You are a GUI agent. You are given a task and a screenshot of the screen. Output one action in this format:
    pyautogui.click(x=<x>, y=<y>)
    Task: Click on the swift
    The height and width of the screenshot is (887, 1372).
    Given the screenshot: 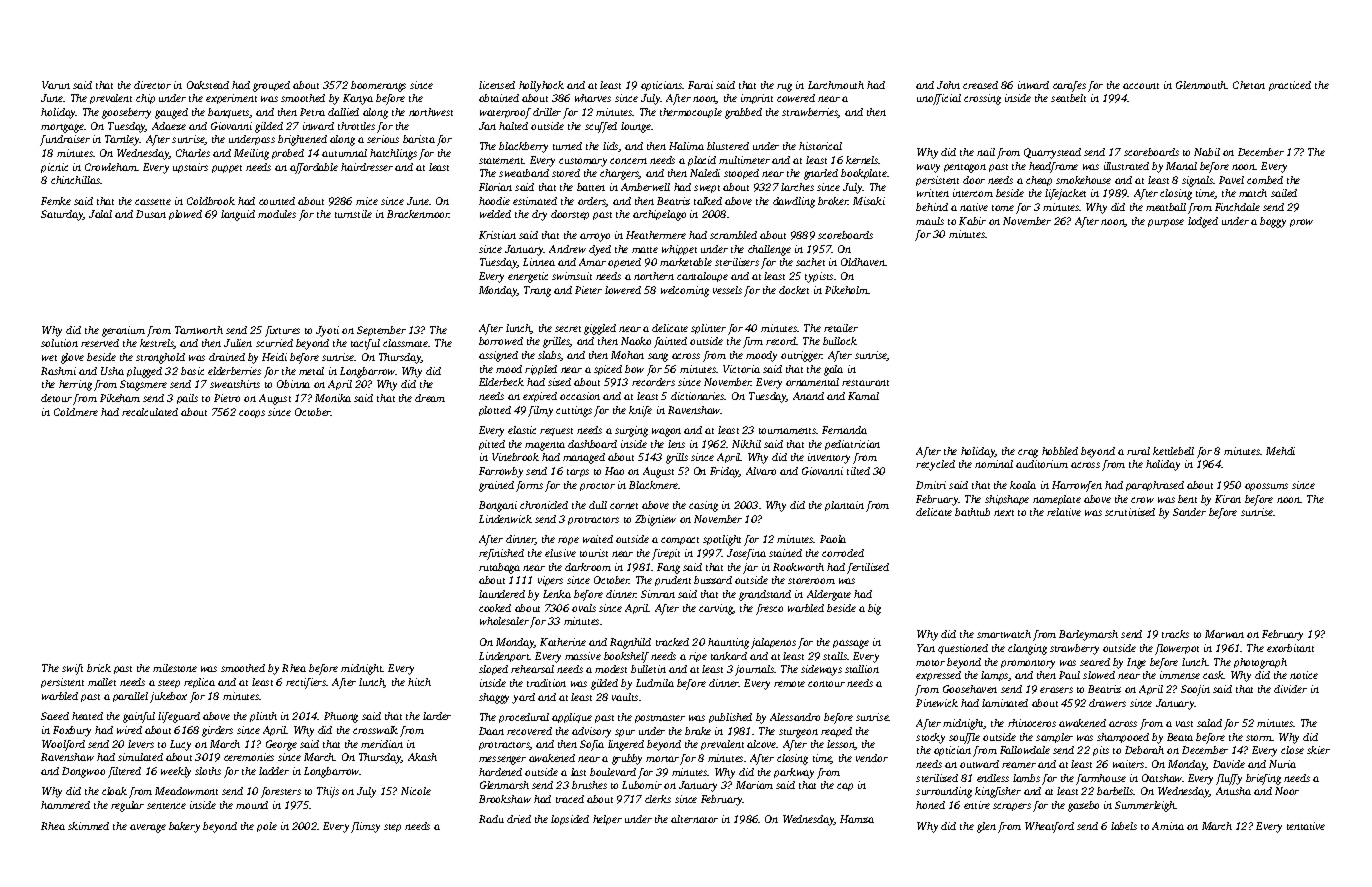 What is the action you would take?
    pyautogui.click(x=72, y=669)
